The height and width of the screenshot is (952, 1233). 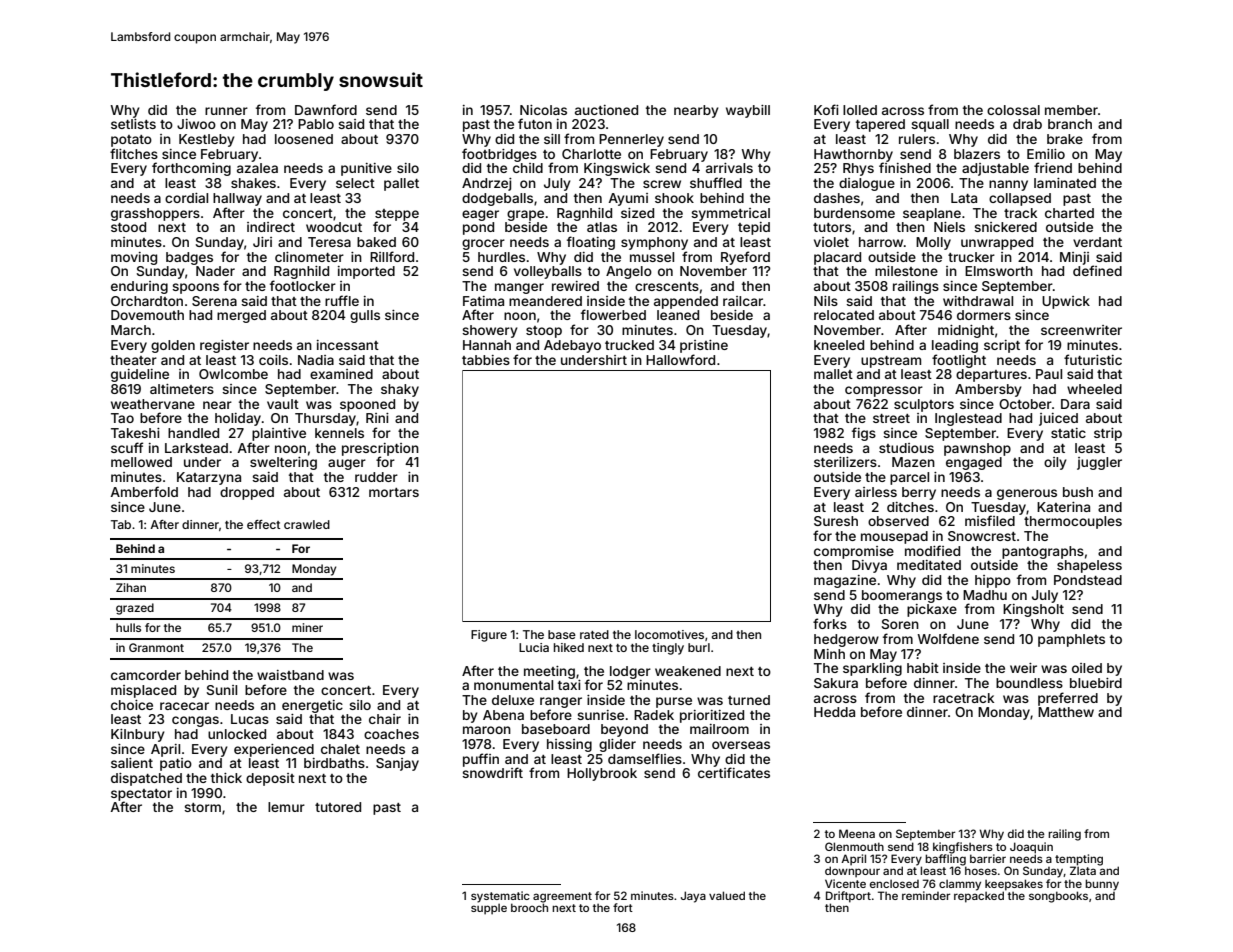 What do you see at coordinates (146, 779) in the screenshot?
I see `dispatched` at bounding box center [146, 779].
